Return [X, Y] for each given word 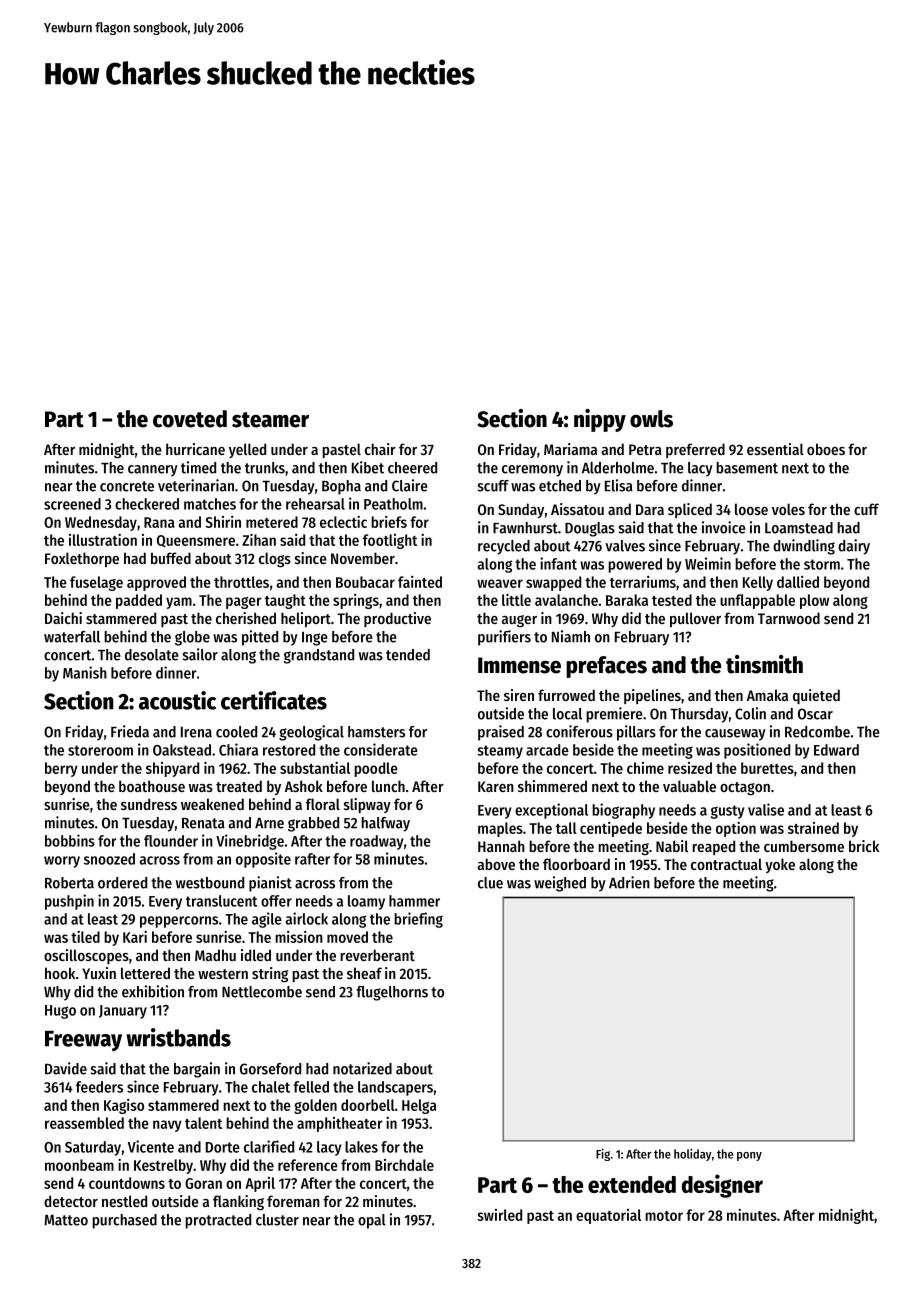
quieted [816, 696]
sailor [200, 654]
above [496, 864]
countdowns [127, 1183]
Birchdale [404, 1165]
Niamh [571, 636]
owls [651, 419]
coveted [190, 419]
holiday [693, 1155]
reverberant [377, 955]
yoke [780, 865]
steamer [270, 420]
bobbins [70, 840]
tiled [85, 937]
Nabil [672, 846]
